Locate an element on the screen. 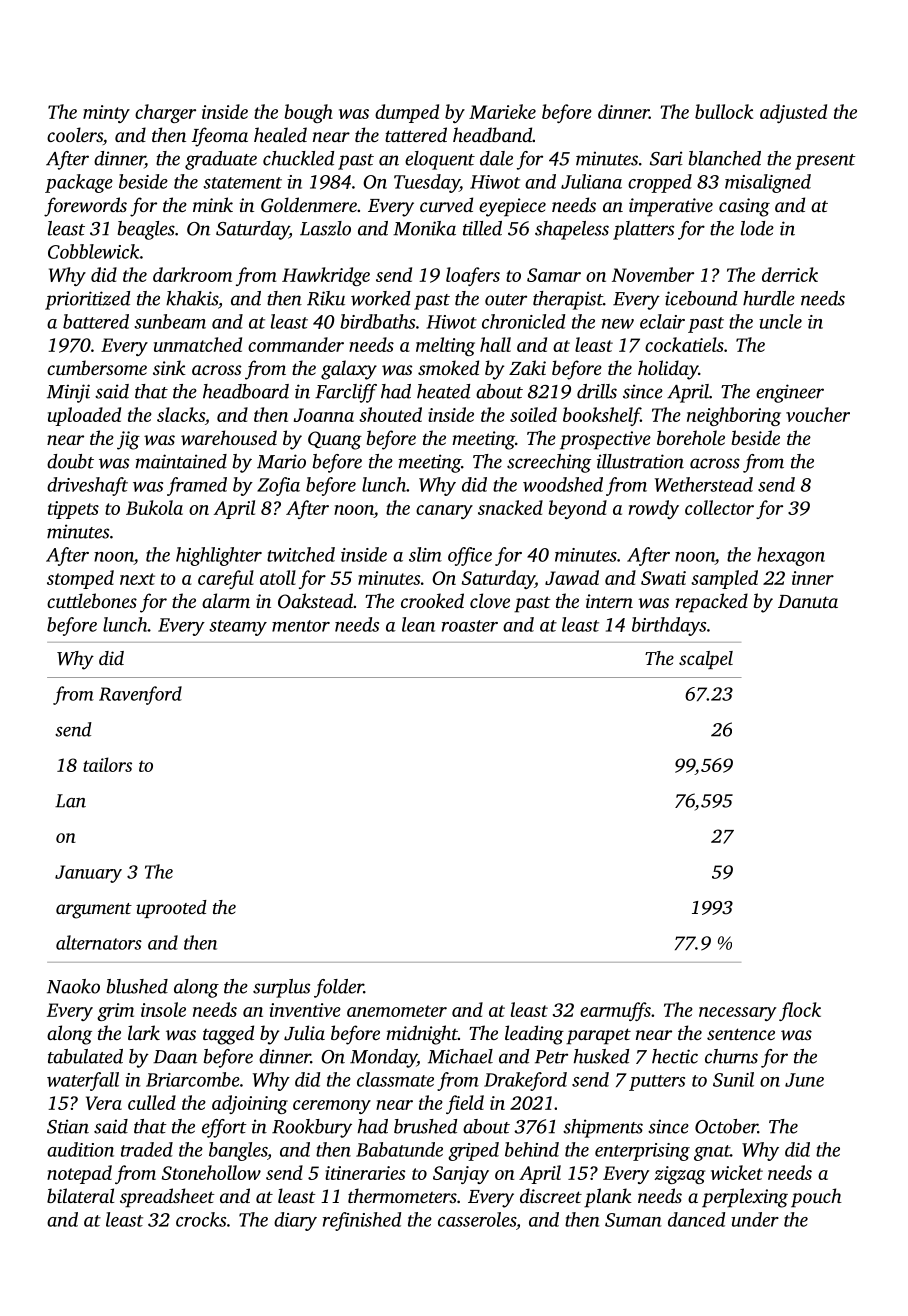 The image size is (908, 1316). cropped is located at coordinates (660, 183).
